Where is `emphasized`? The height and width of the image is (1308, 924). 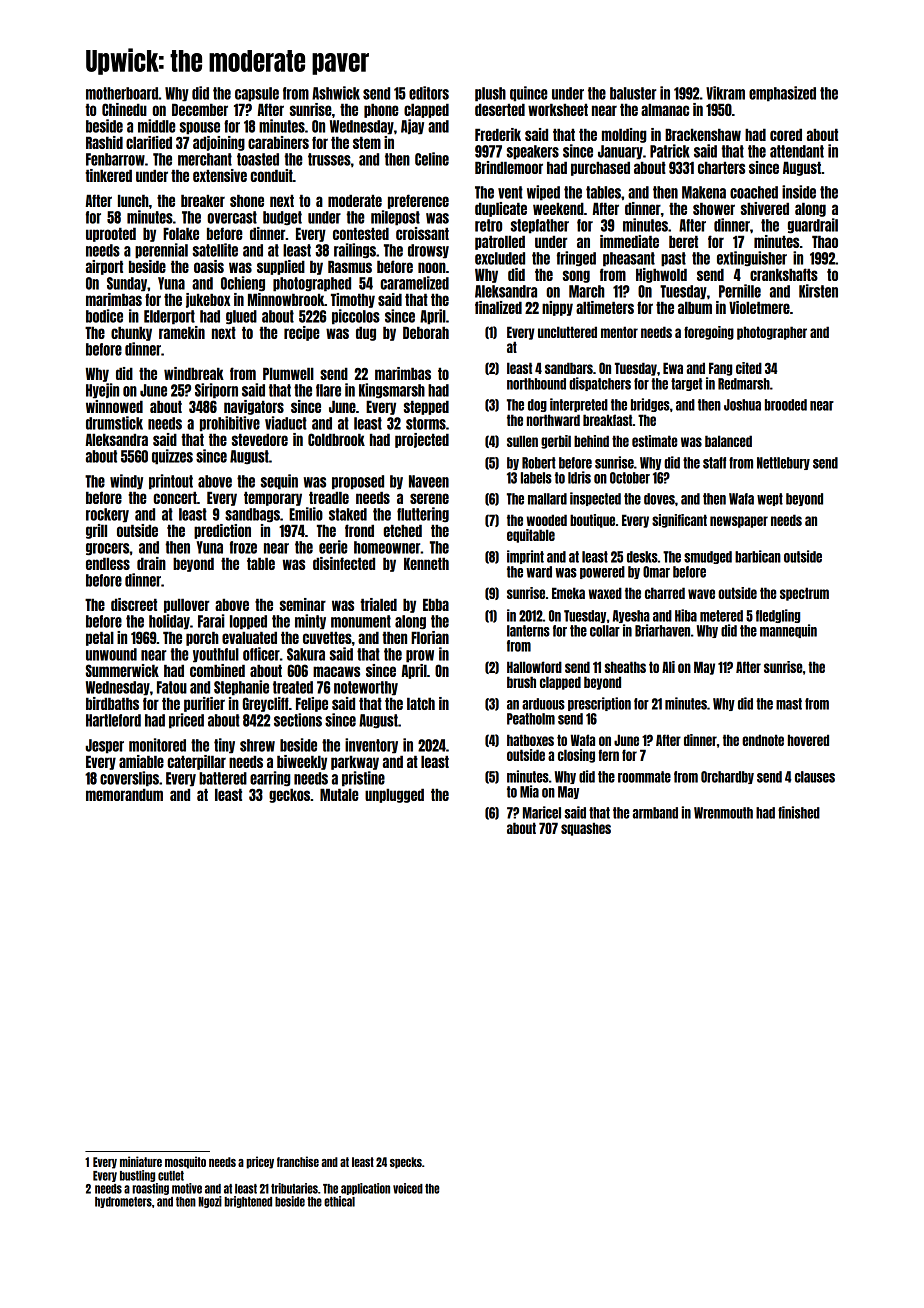 emphasized is located at coordinates (782, 94).
